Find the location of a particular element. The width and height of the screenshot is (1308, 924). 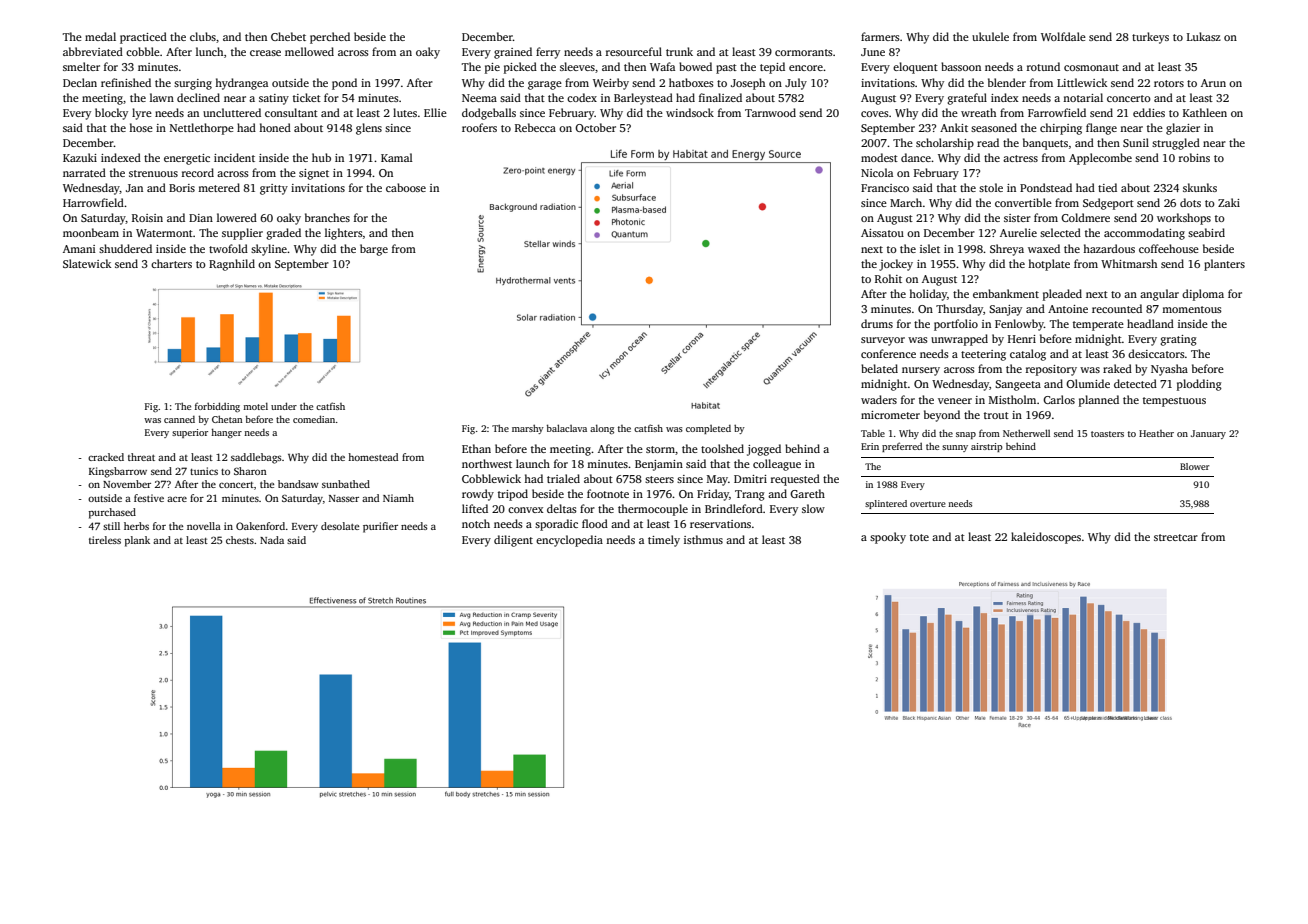

gritty is located at coordinates (274, 189).
